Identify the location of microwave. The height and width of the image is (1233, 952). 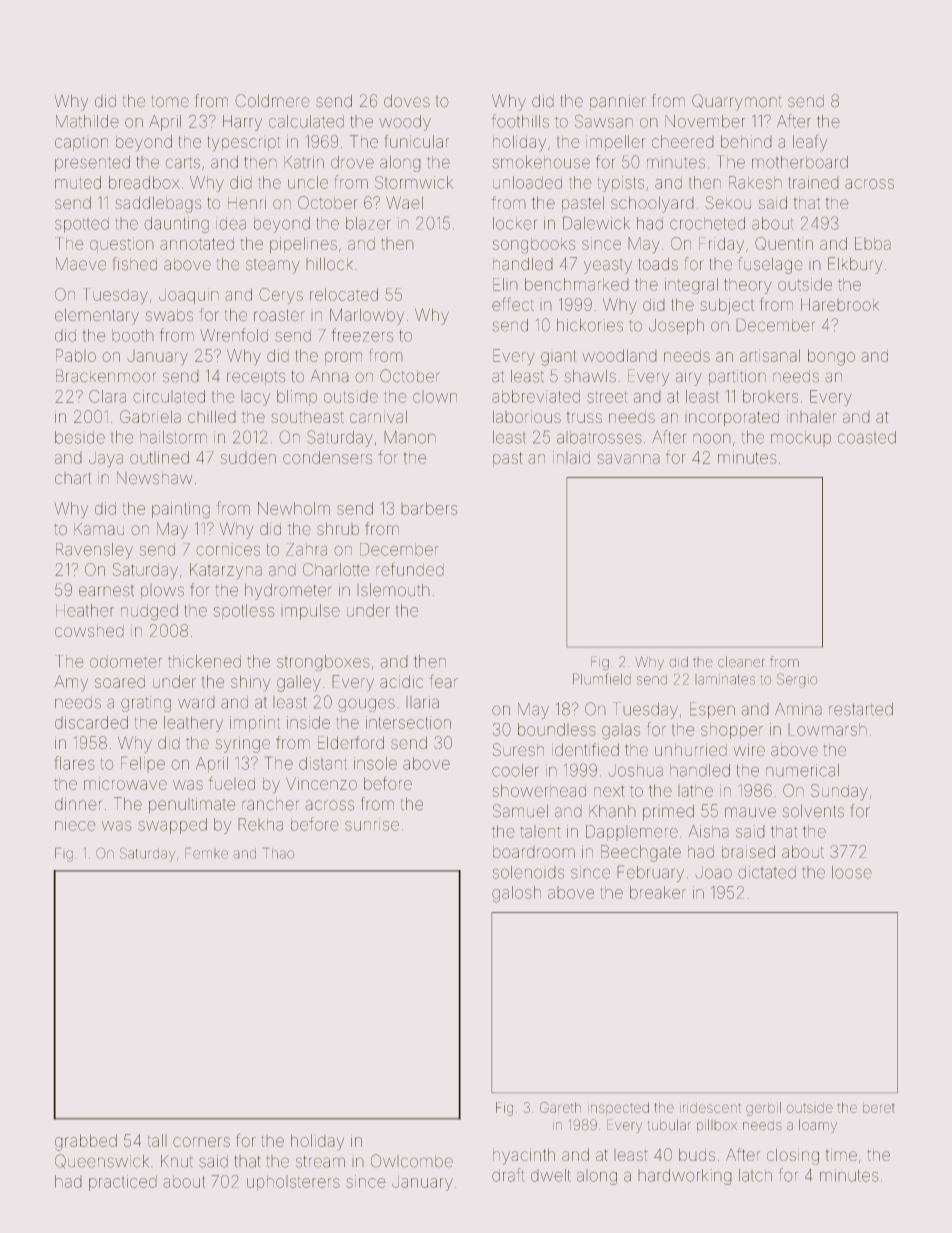
(125, 783).
